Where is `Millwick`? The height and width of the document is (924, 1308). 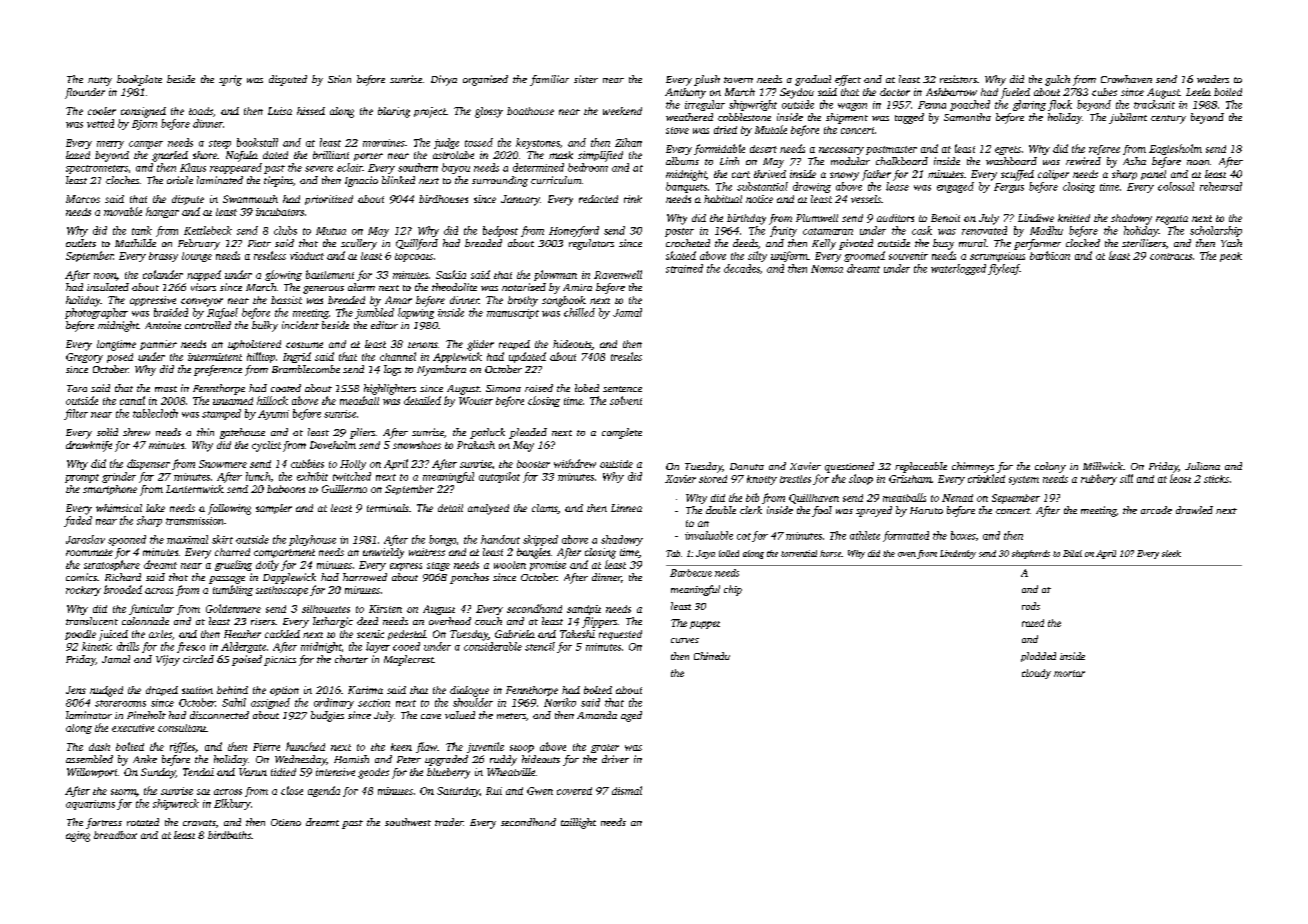
Millwick is located at coordinates (1103, 466).
